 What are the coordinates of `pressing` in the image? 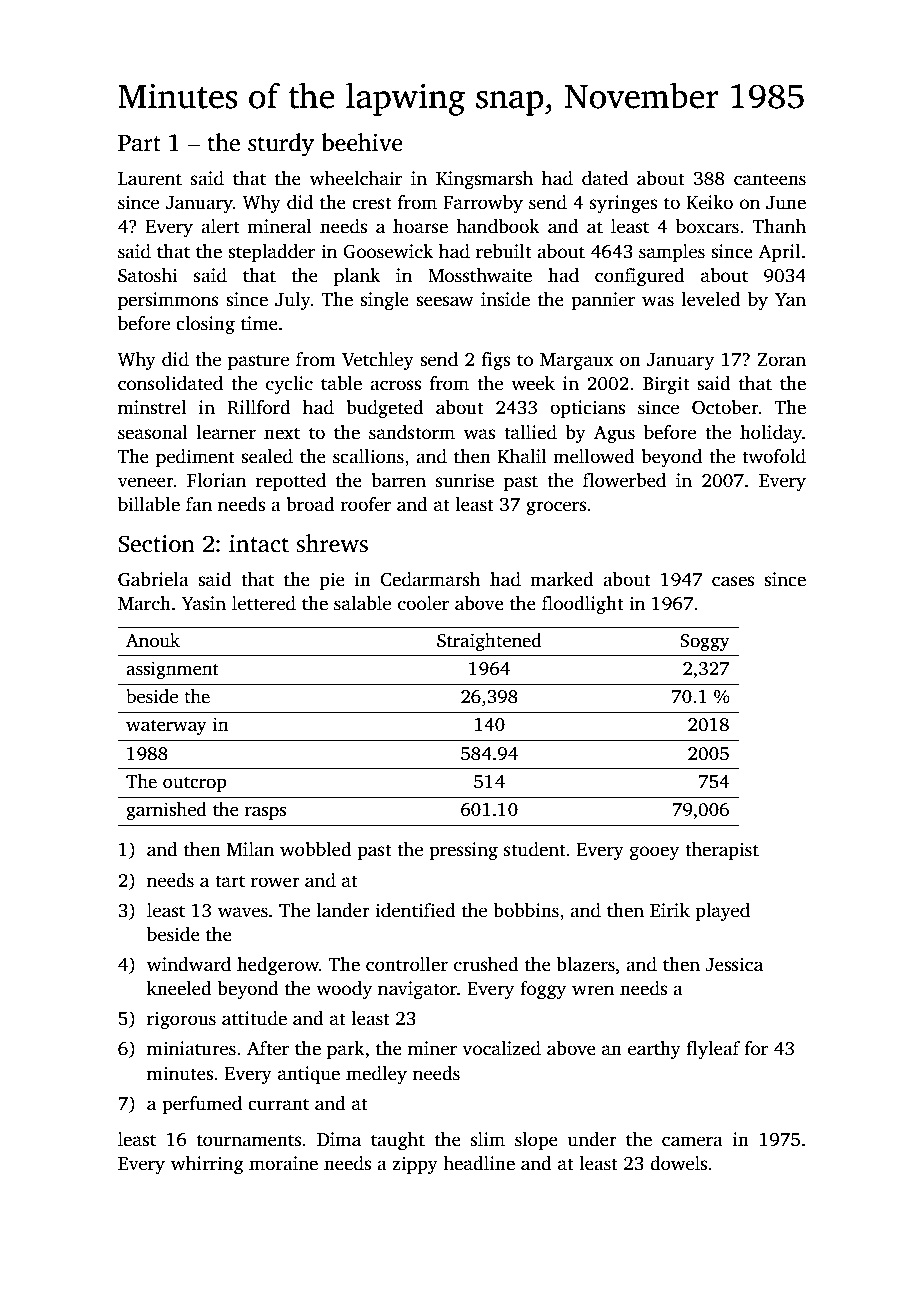 It's located at (463, 851).
